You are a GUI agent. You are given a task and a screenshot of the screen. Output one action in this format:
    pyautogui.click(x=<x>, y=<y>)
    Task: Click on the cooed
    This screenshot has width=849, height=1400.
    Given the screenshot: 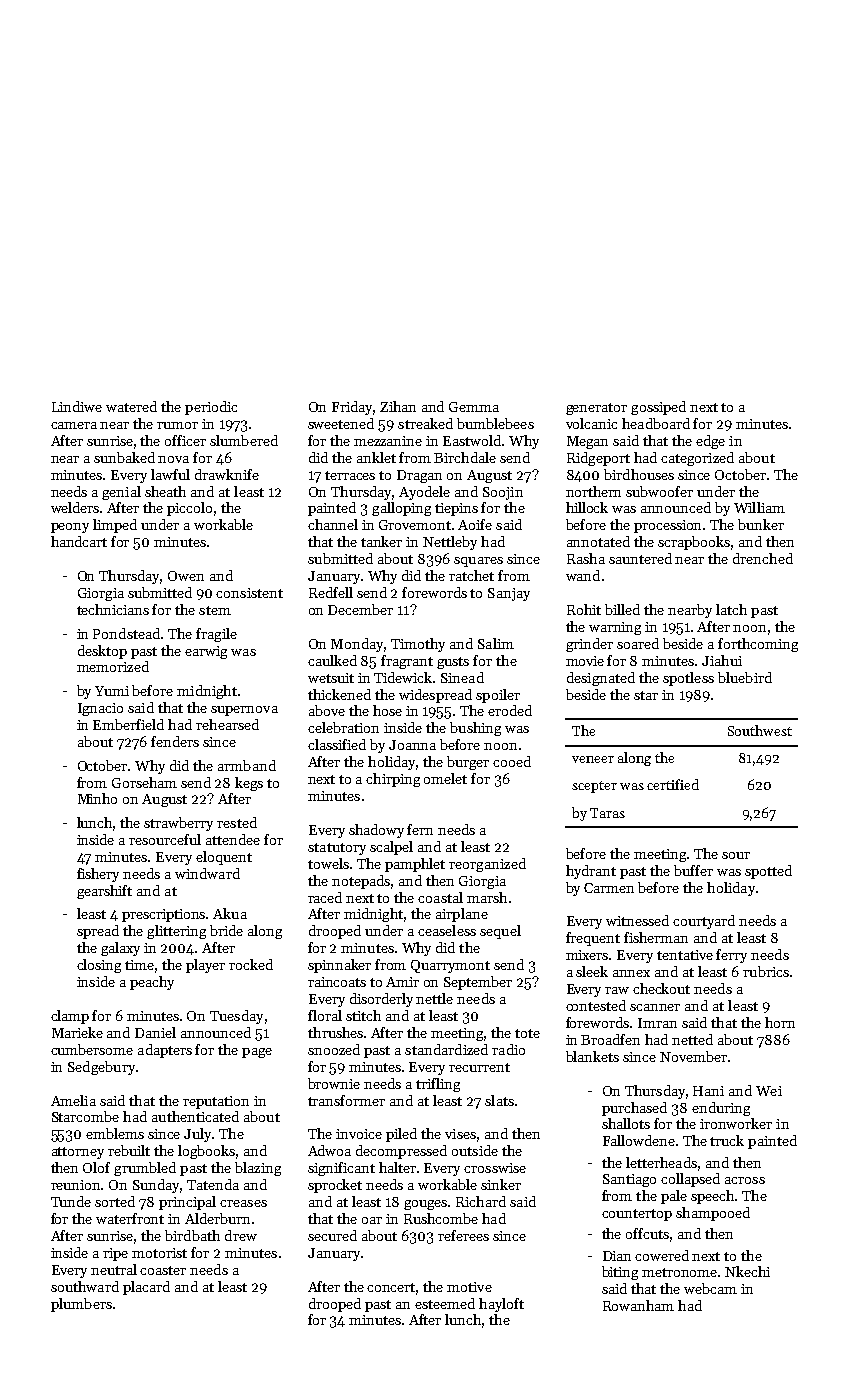 What is the action you would take?
    pyautogui.click(x=512, y=761)
